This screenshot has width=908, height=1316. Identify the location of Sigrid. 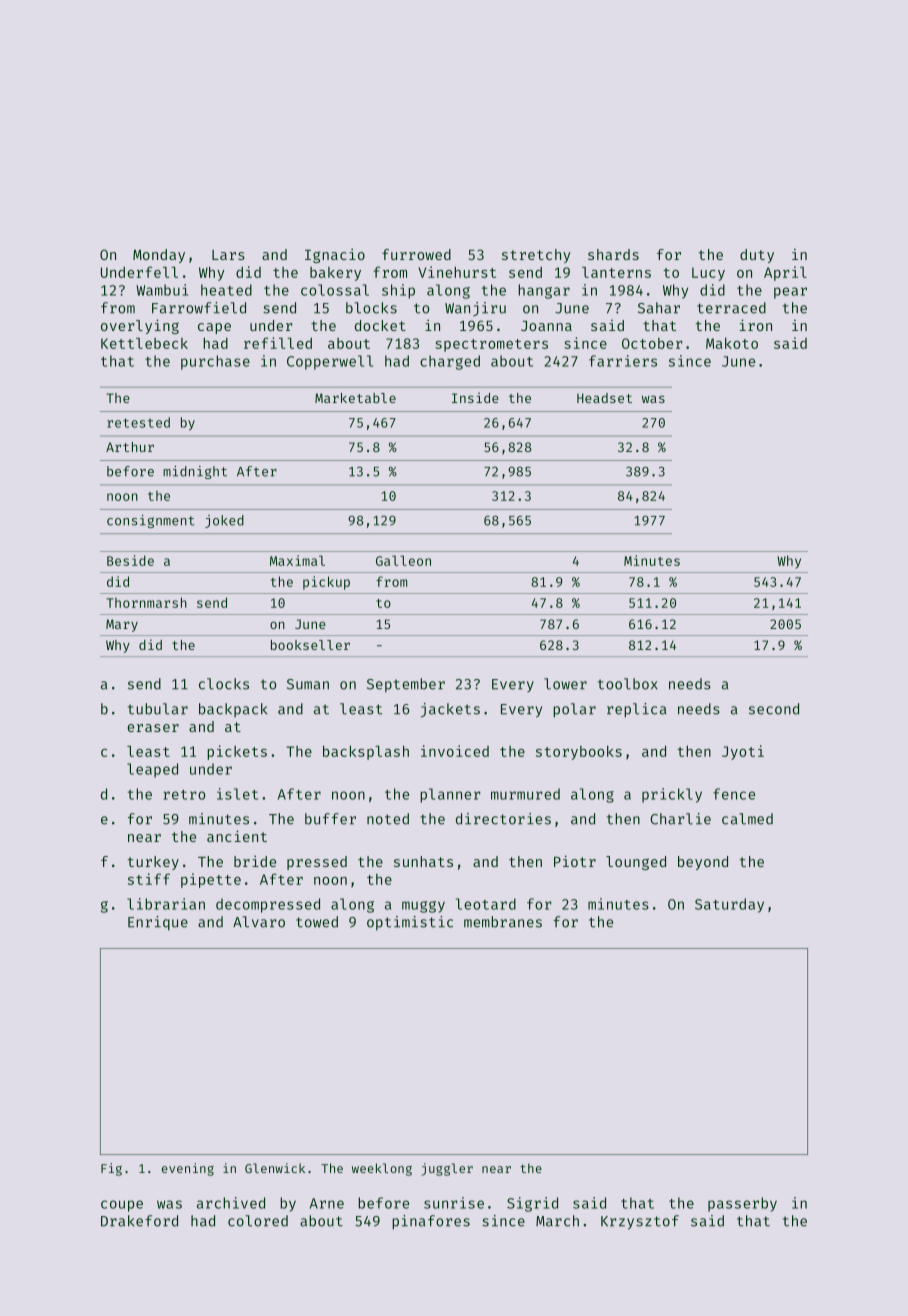
(532, 1204).
